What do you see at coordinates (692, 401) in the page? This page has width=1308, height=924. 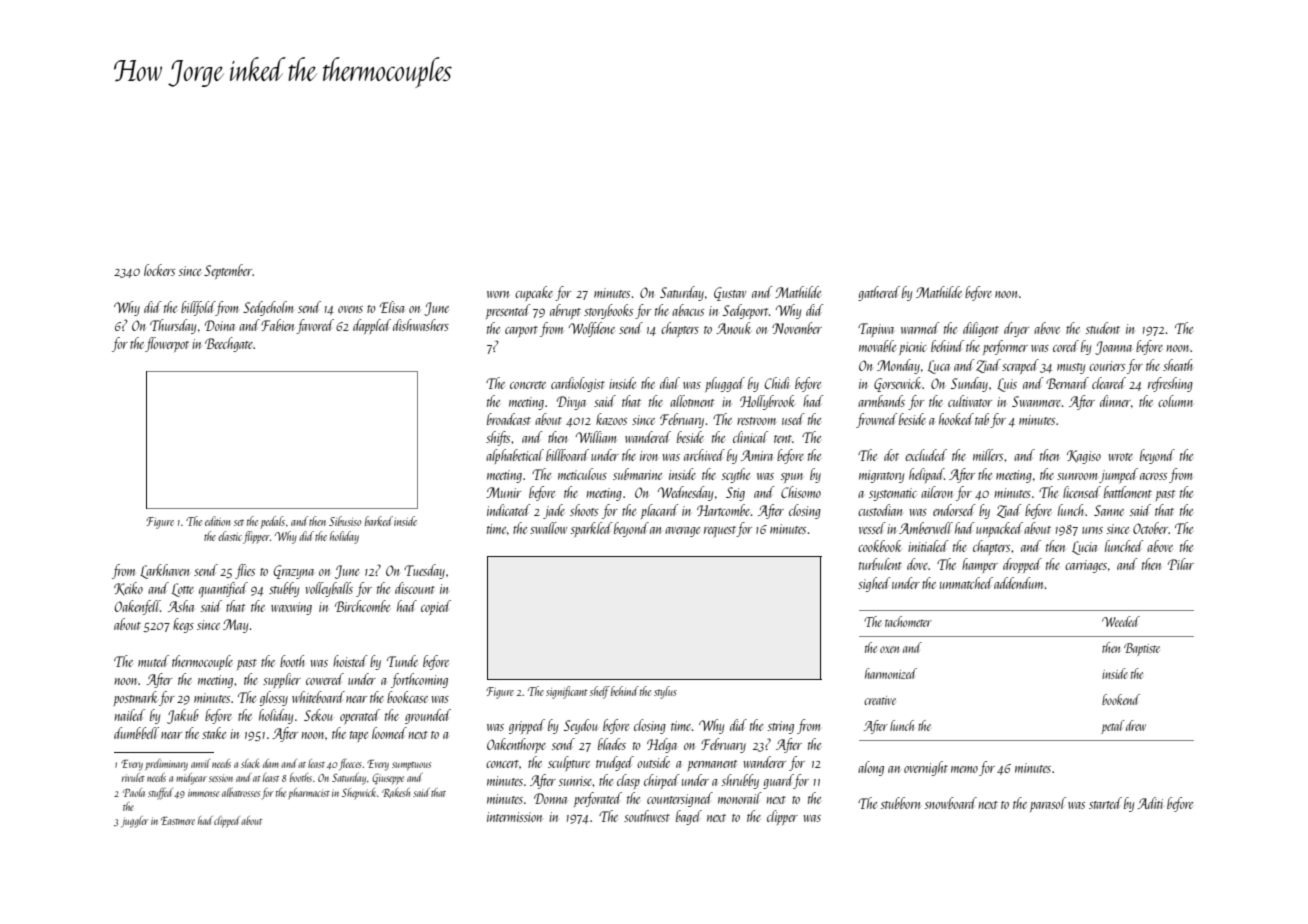 I see `allotment` at bounding box center [692, 401].
